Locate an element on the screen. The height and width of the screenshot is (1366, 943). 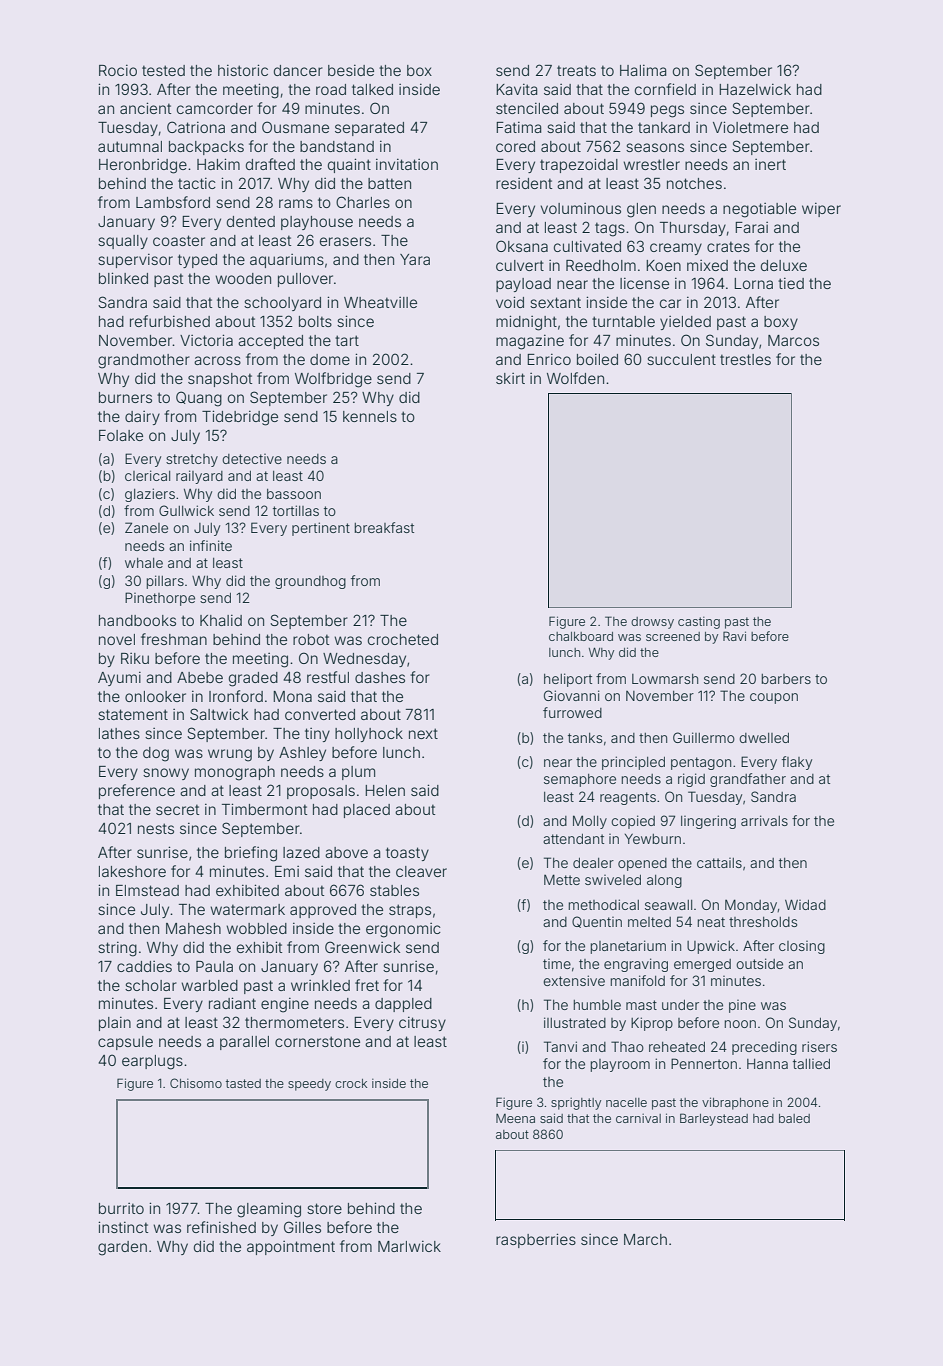
raspberries is located at coordinates (536, 1240).
